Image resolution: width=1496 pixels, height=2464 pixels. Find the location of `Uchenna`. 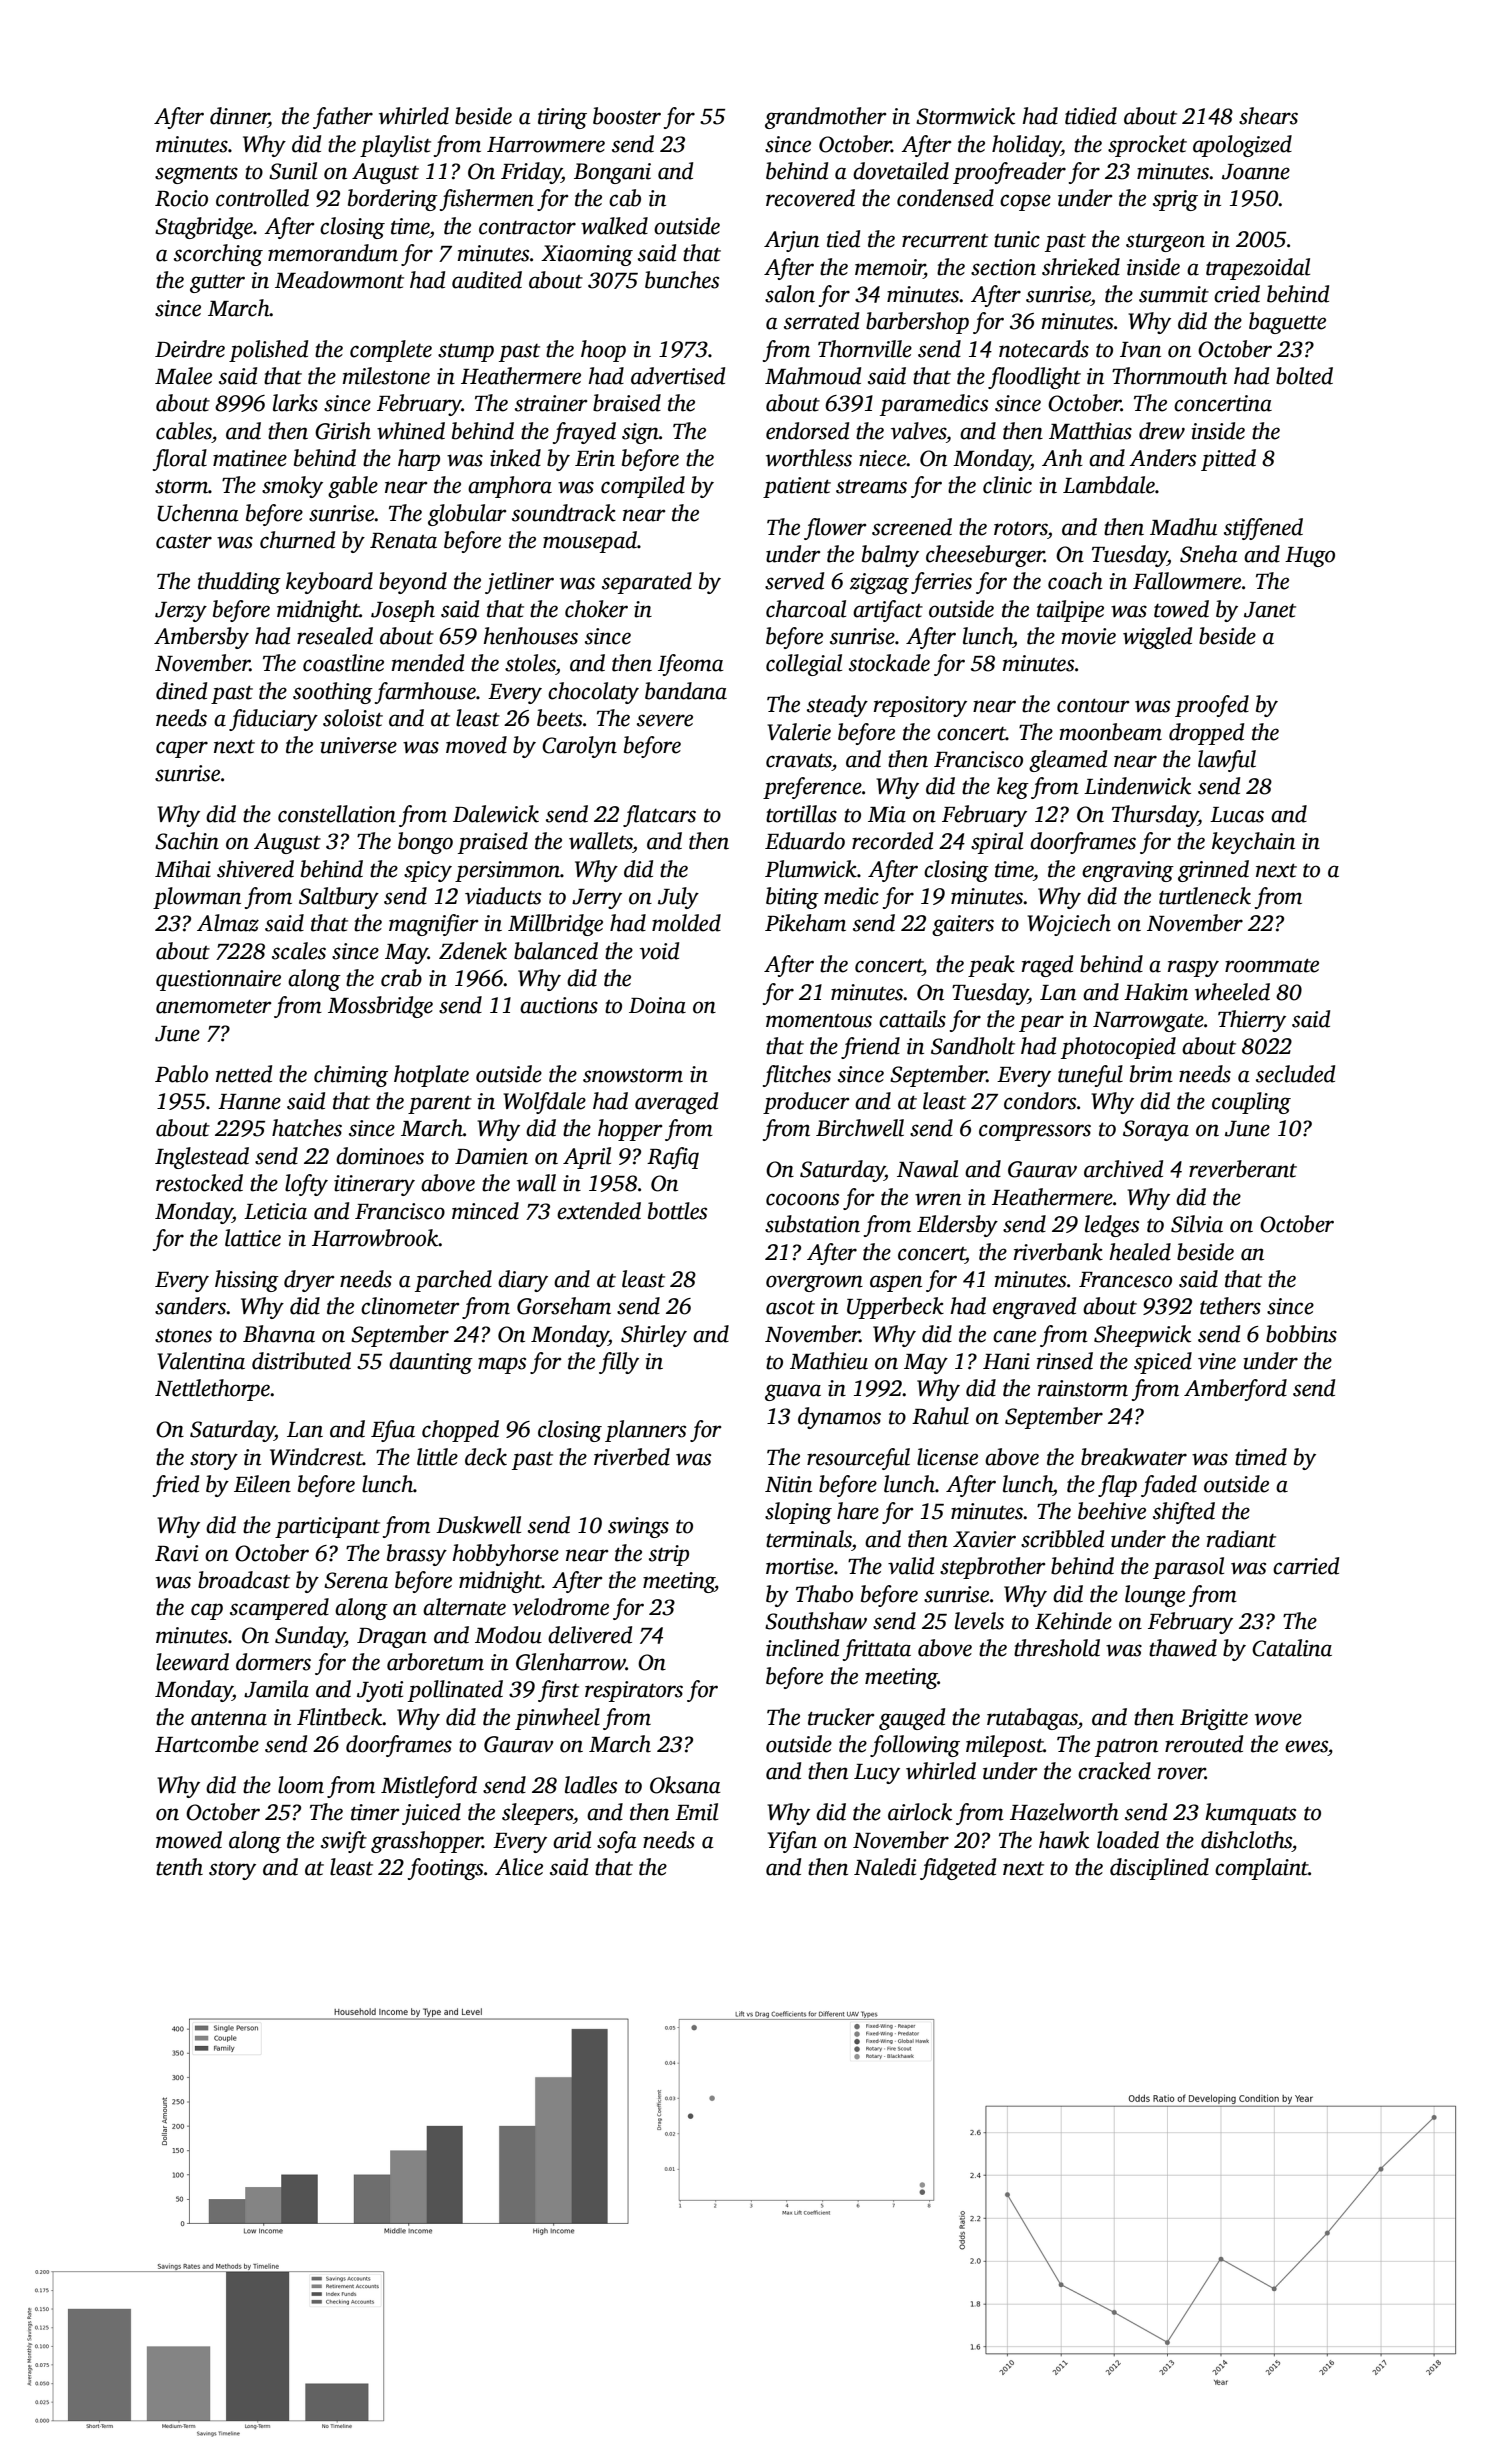

Uchenna is located at coordinates (198, 513).
